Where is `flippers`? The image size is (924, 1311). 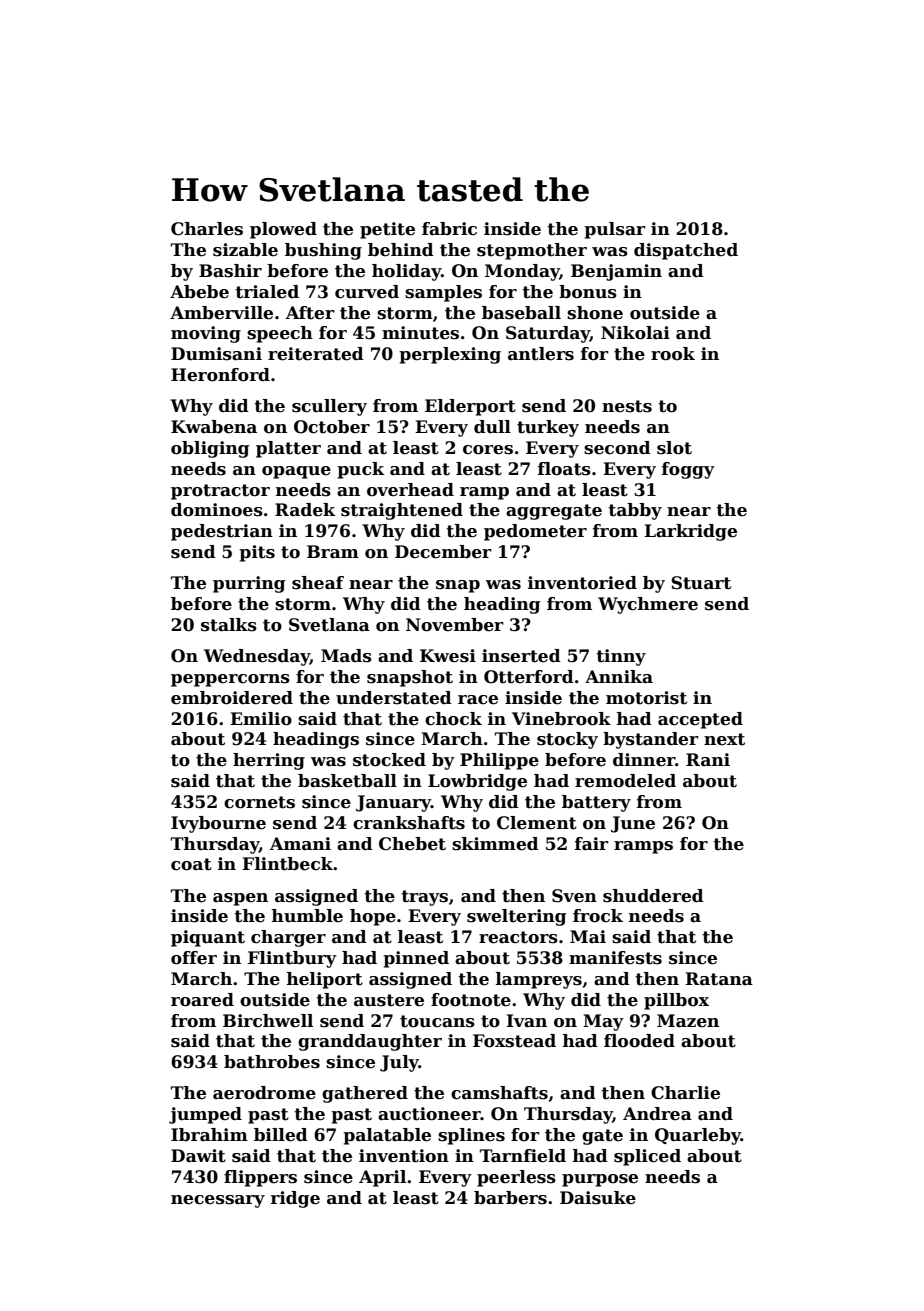 flippers is located at coordinates (260, 1178).
